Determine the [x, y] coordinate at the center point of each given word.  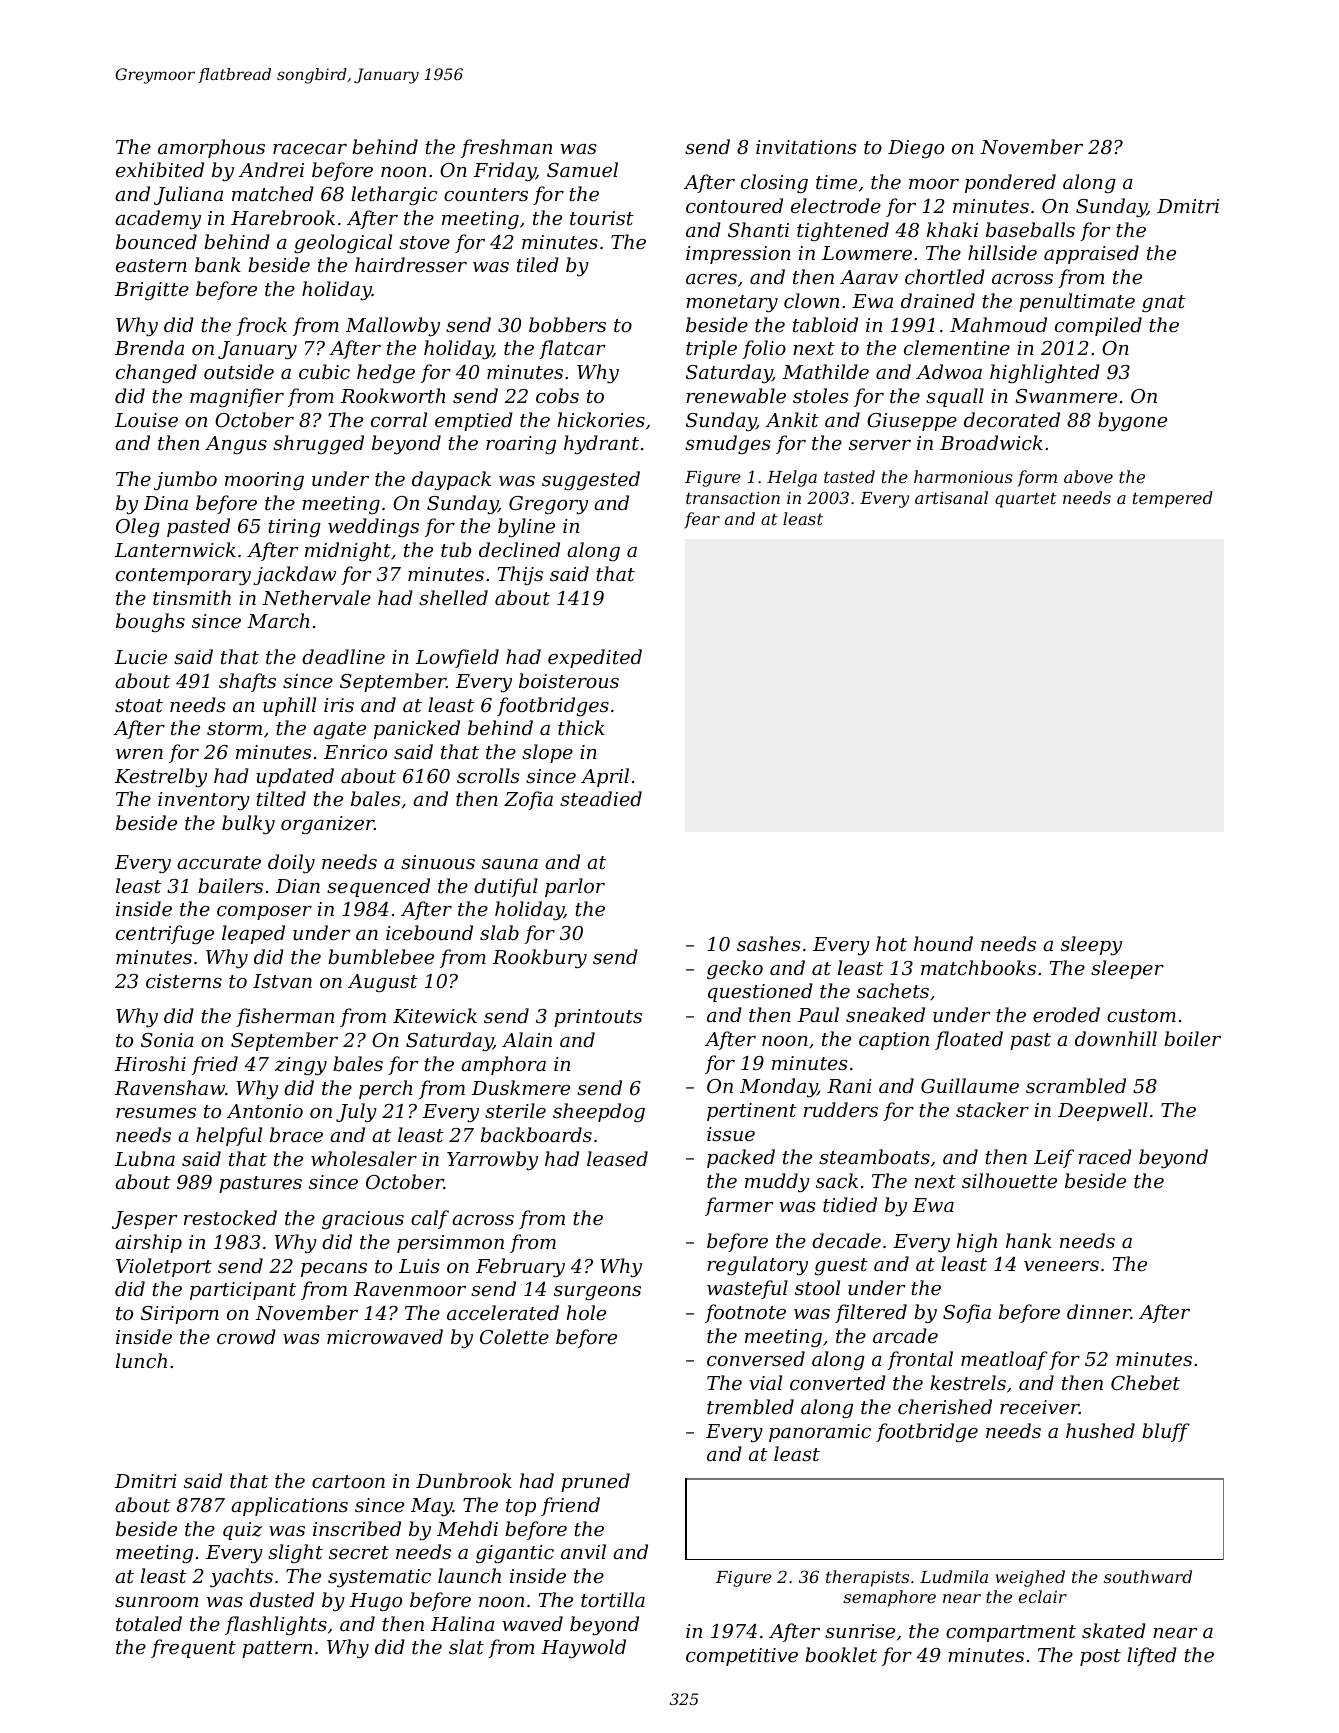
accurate [219, 862]
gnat [1163, 303]
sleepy [1091, 945]
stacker [992, 1109]
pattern [277, 1649]
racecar [310, 149]
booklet [841, 1654]
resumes [156, 1113]
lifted [1152, 1656]
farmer [739, 1206]
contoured [734, 205]
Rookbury [540, 958]
